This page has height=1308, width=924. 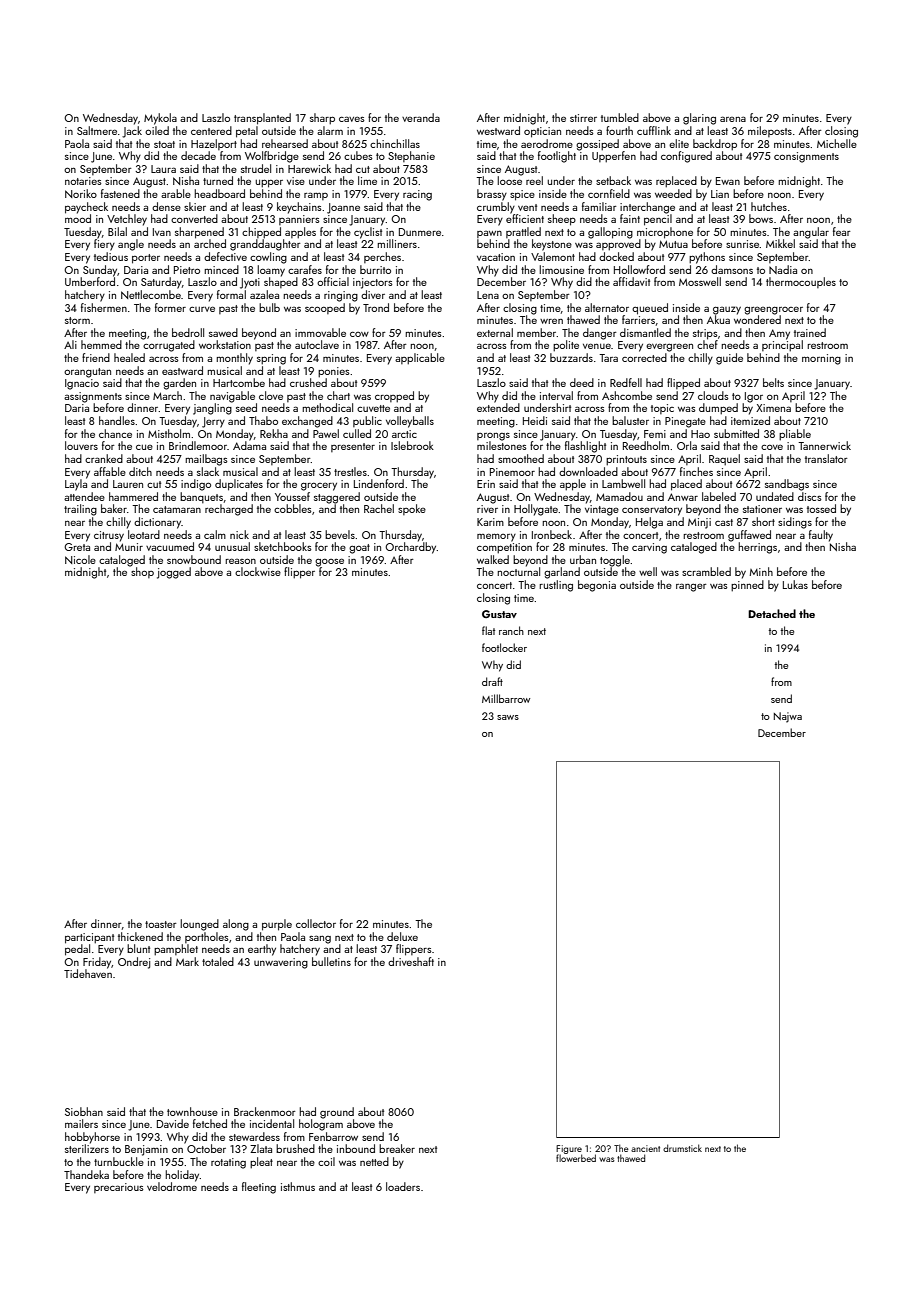 What do you see at coordinates (359, 549) in the page?
I see `goat` at bounding box center [359, 549].
